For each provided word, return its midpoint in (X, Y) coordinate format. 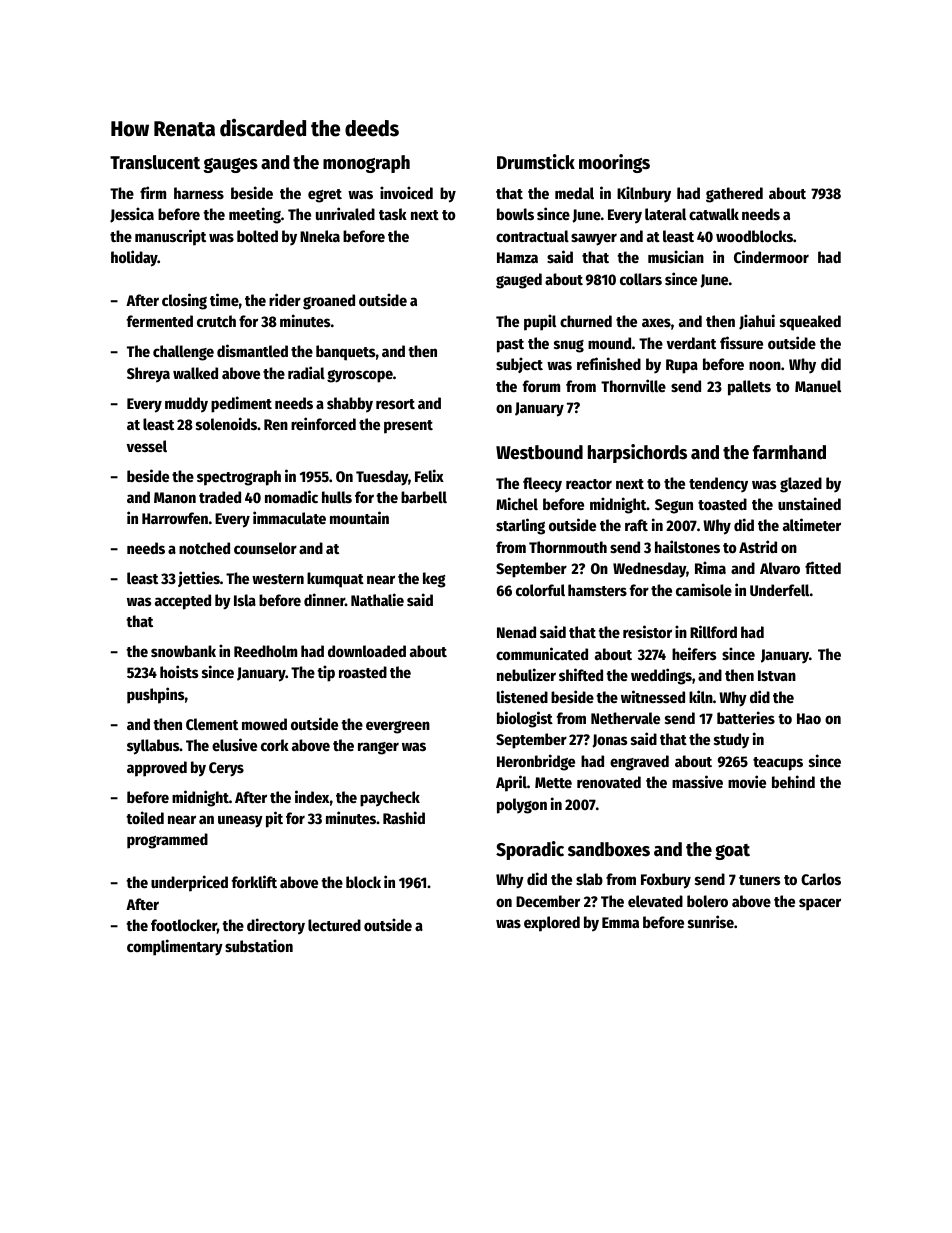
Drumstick (536, 162)
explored (552, 924)
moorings (614, 163)
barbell (424, 497)
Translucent (155, 162)
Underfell (779, 590)
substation (259, 945)
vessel (147, 446)
